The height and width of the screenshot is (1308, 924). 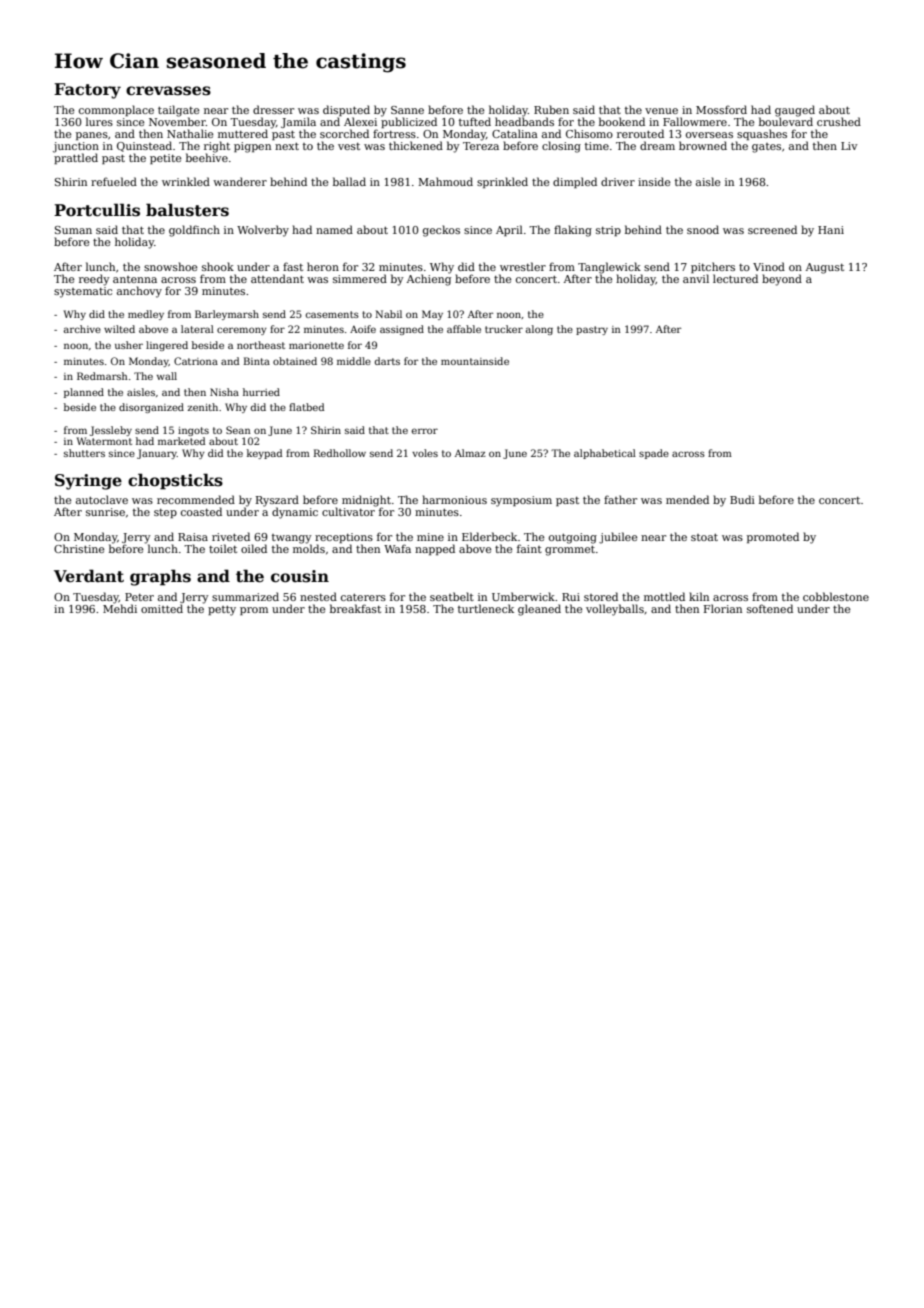 What do you see at coordinates (120, 608) in the screenshot?
I see `Mehdi` at bounding box center [120, 608].
